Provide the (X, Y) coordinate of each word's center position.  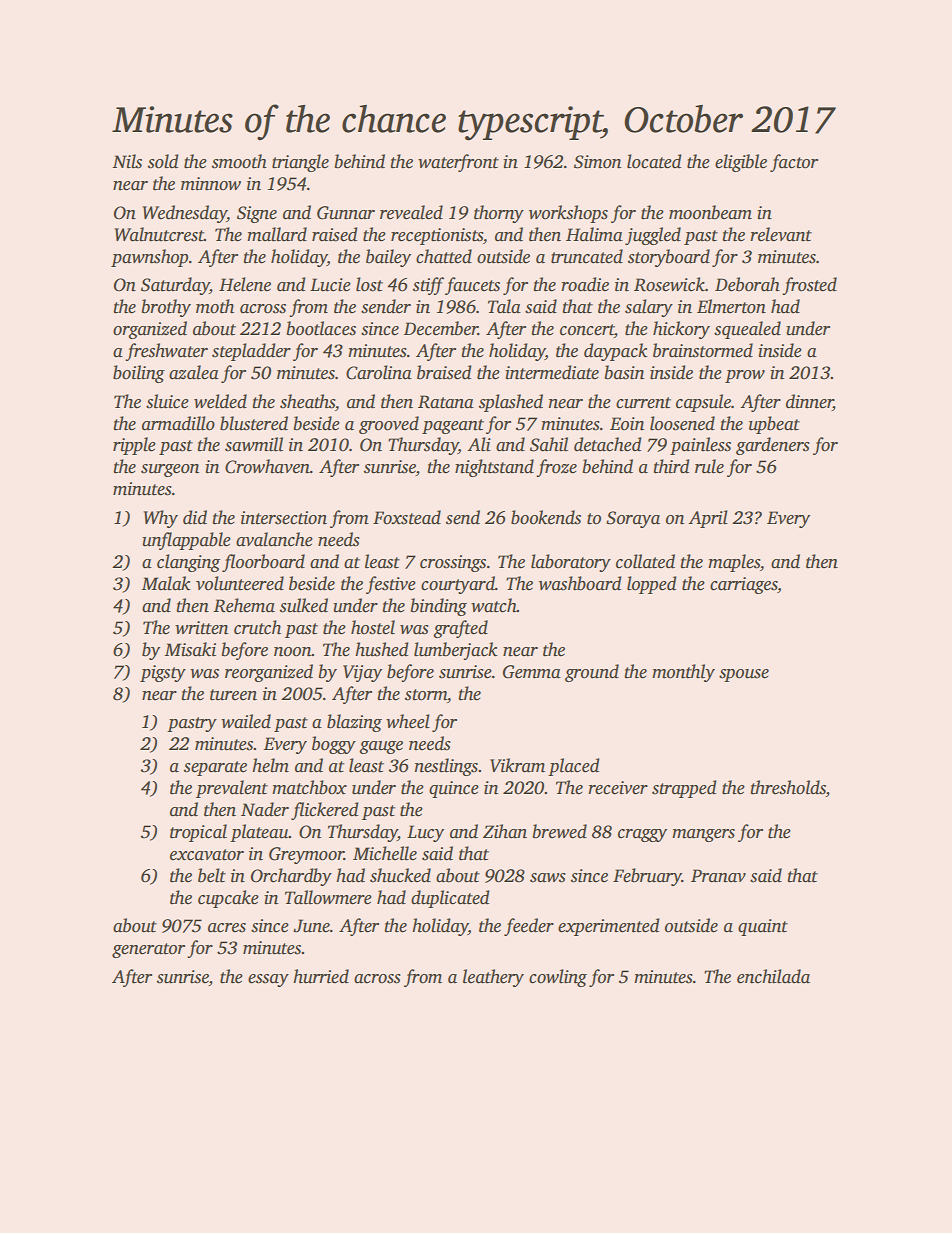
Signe (257, 214)
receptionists (437, 236)
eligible (741, 163)
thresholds (788, 788)
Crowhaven (267, 466)
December (441, 328)
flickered (325, 811)
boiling (139, 374)
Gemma (532, 672)
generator (148, 950)
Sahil (549, 444)
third (671, 466)
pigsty (163, 673)
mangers (703, 835)
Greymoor (306, 855)
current (643, 403)
